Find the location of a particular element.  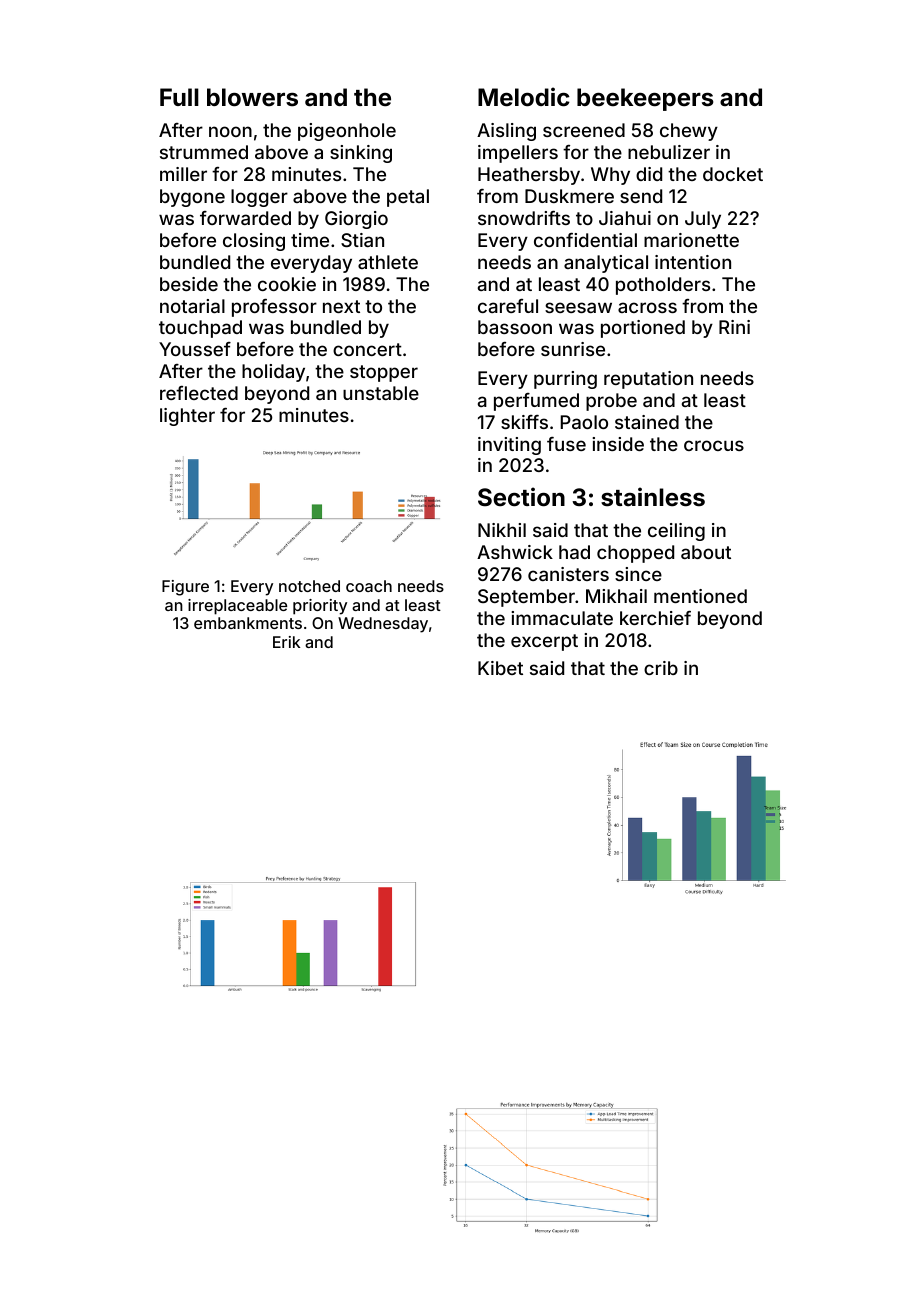

chewy is located at coordinates (689, 132).
